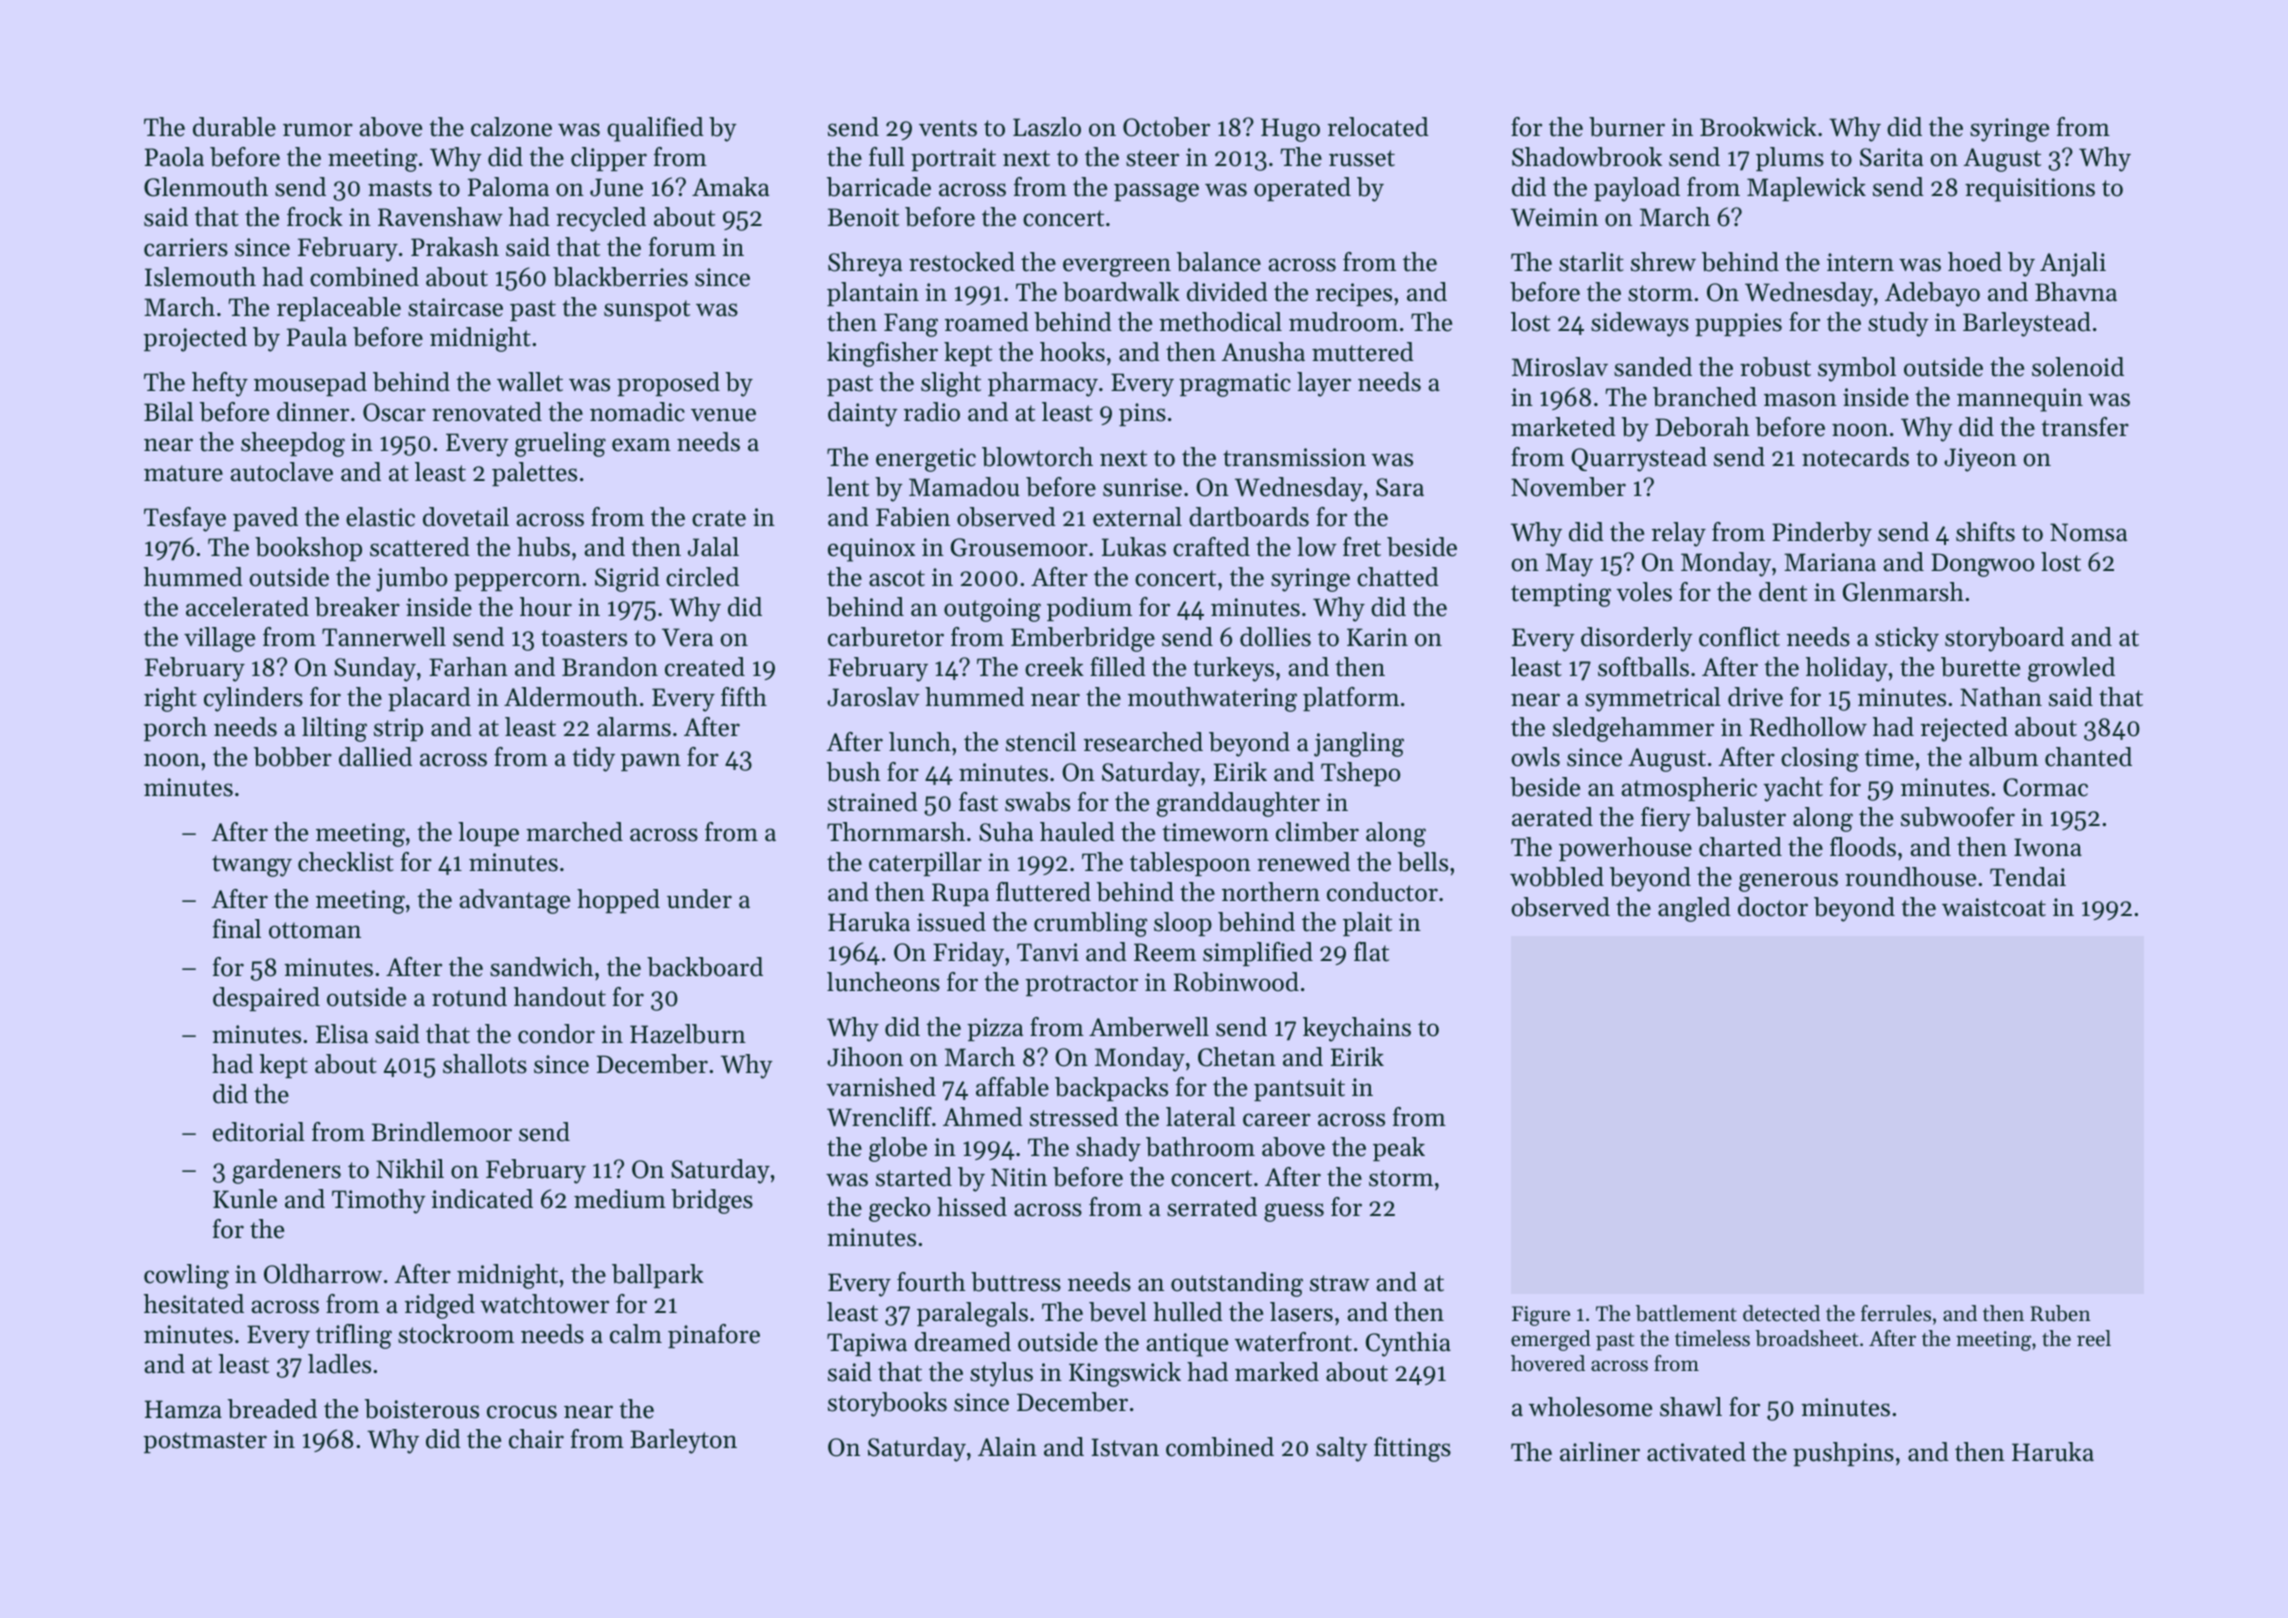 This document has width=2288, height=1618. I want to click on plait, so click(1367, 924).
